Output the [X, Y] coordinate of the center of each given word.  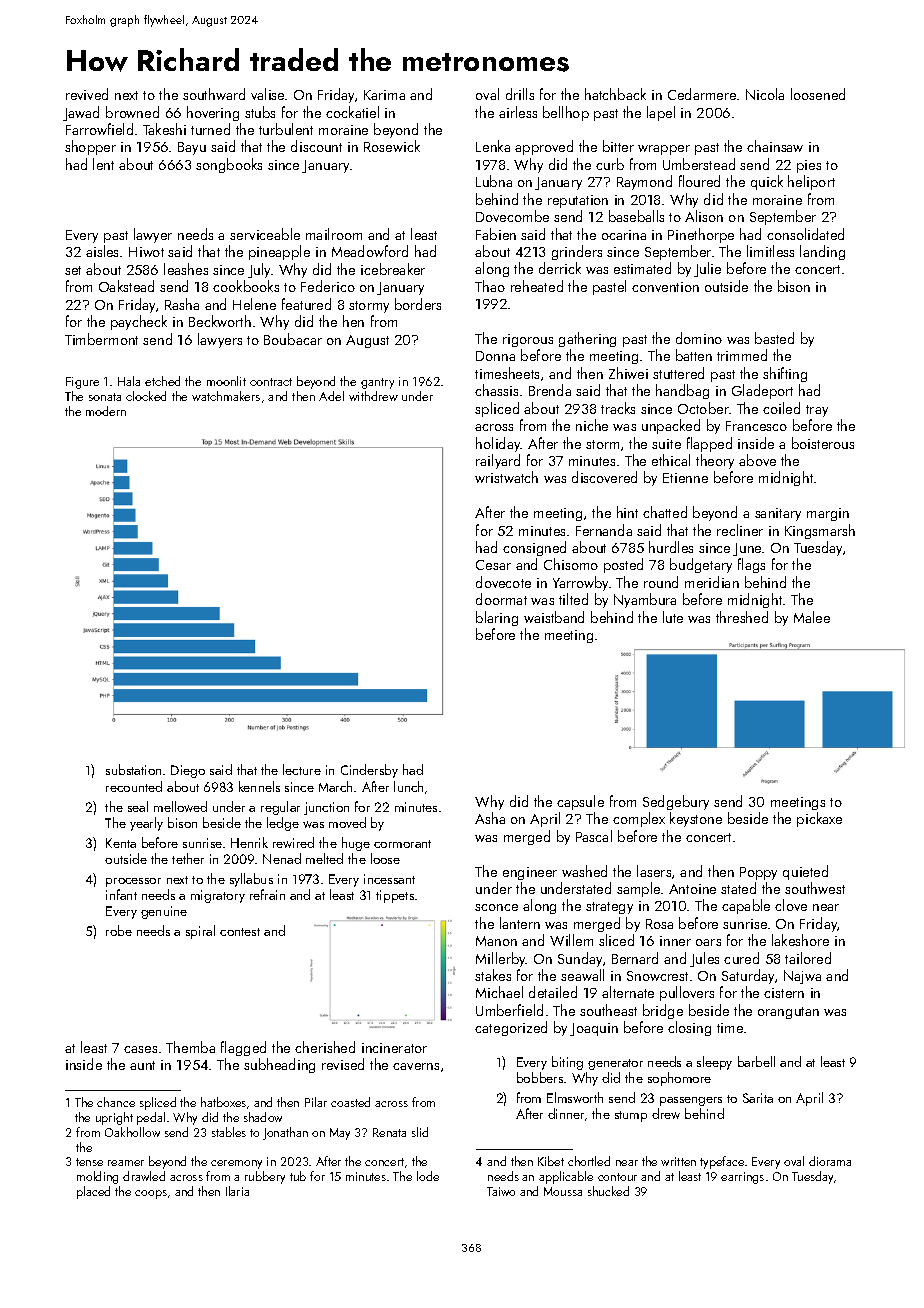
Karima [384, 95]
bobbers [540, 1077]
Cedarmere [702, 94]
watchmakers [226, 396]
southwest [815, 888]
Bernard [635, 958]
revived [87, 94]
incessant [389, 879]
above [757, 460]
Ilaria [237, 1191]
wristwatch [506, 477]
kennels [259, 786]
